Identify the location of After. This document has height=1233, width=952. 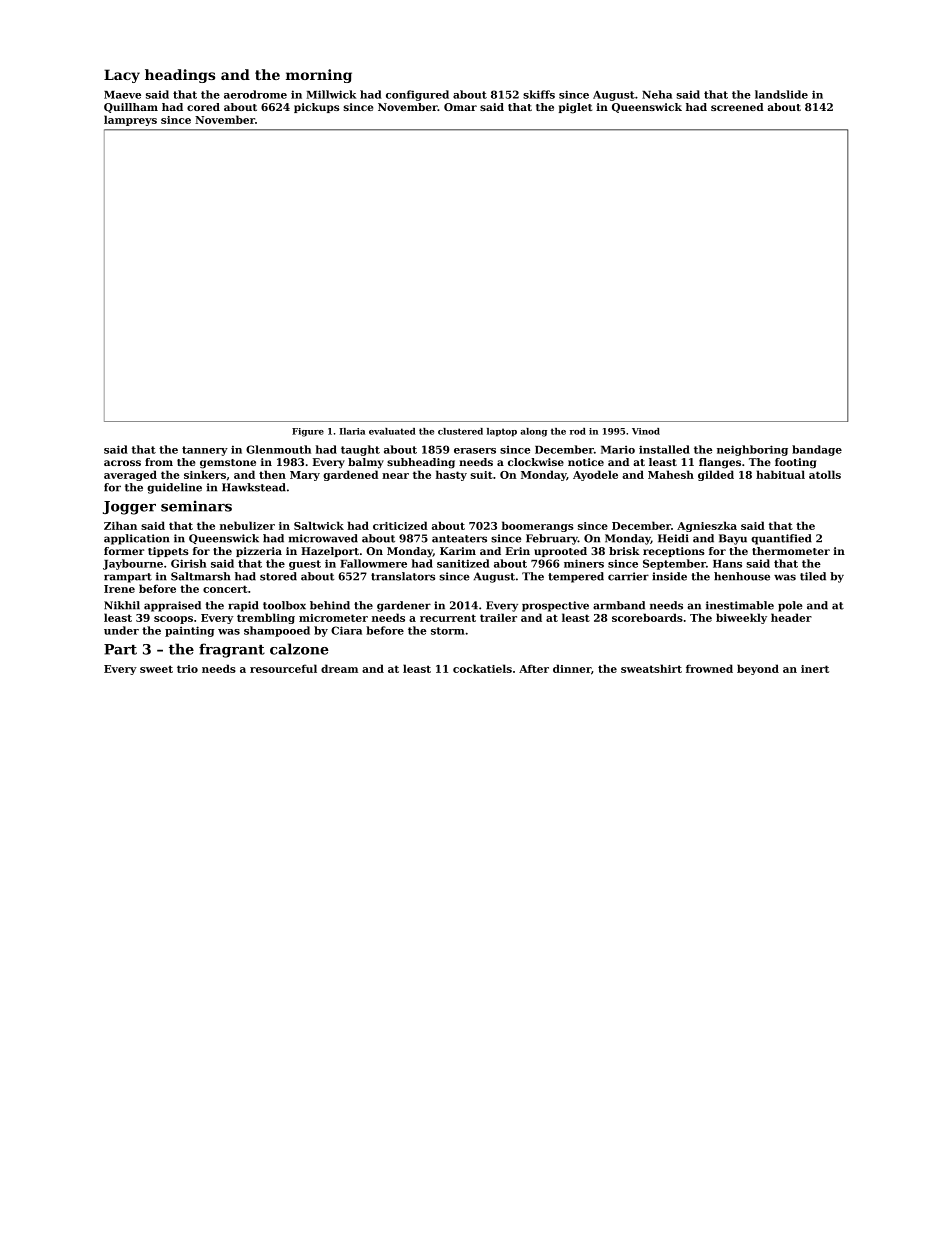
(534, 668).
